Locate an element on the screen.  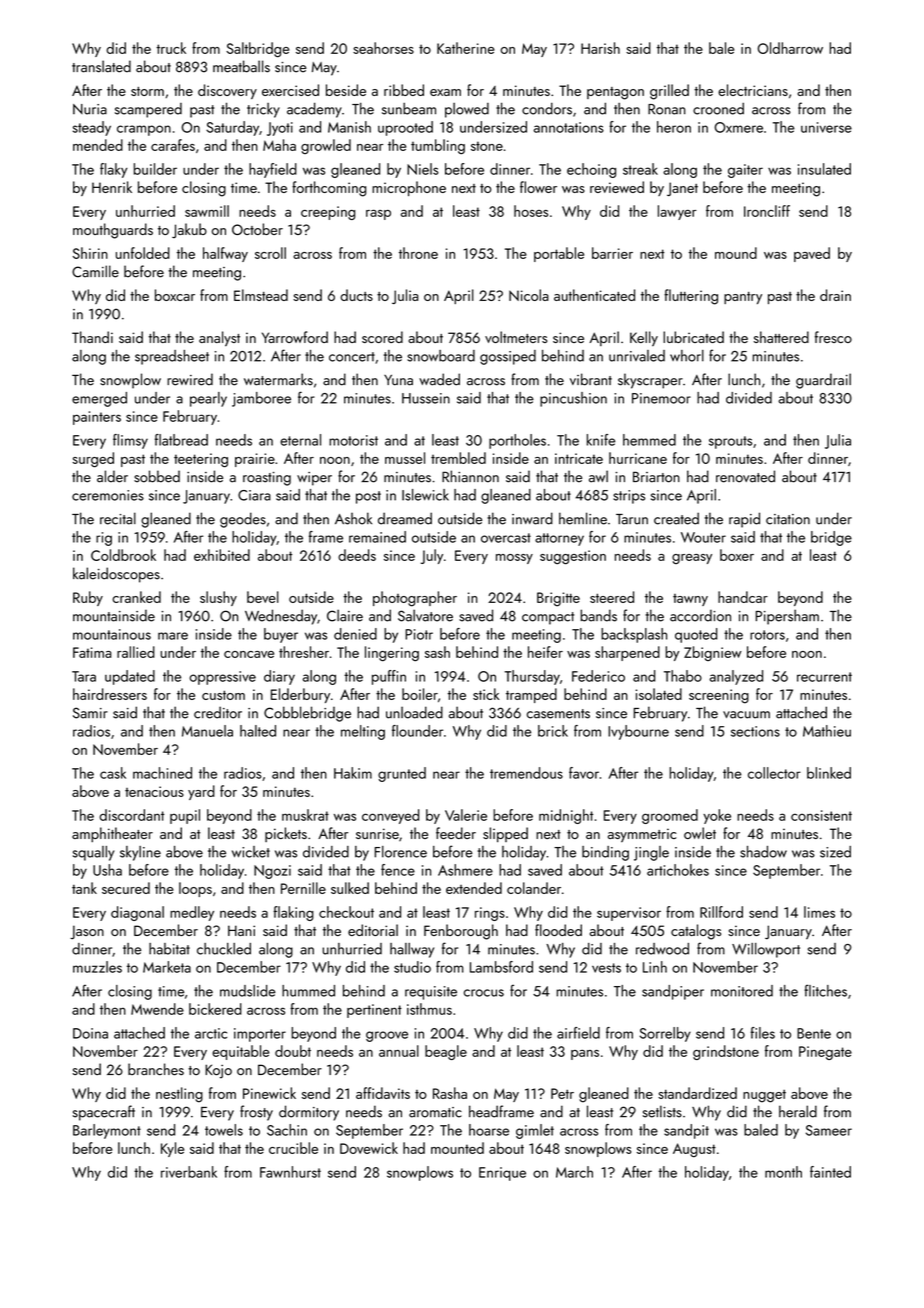
Ronan is located at coordinates (667, 109).
